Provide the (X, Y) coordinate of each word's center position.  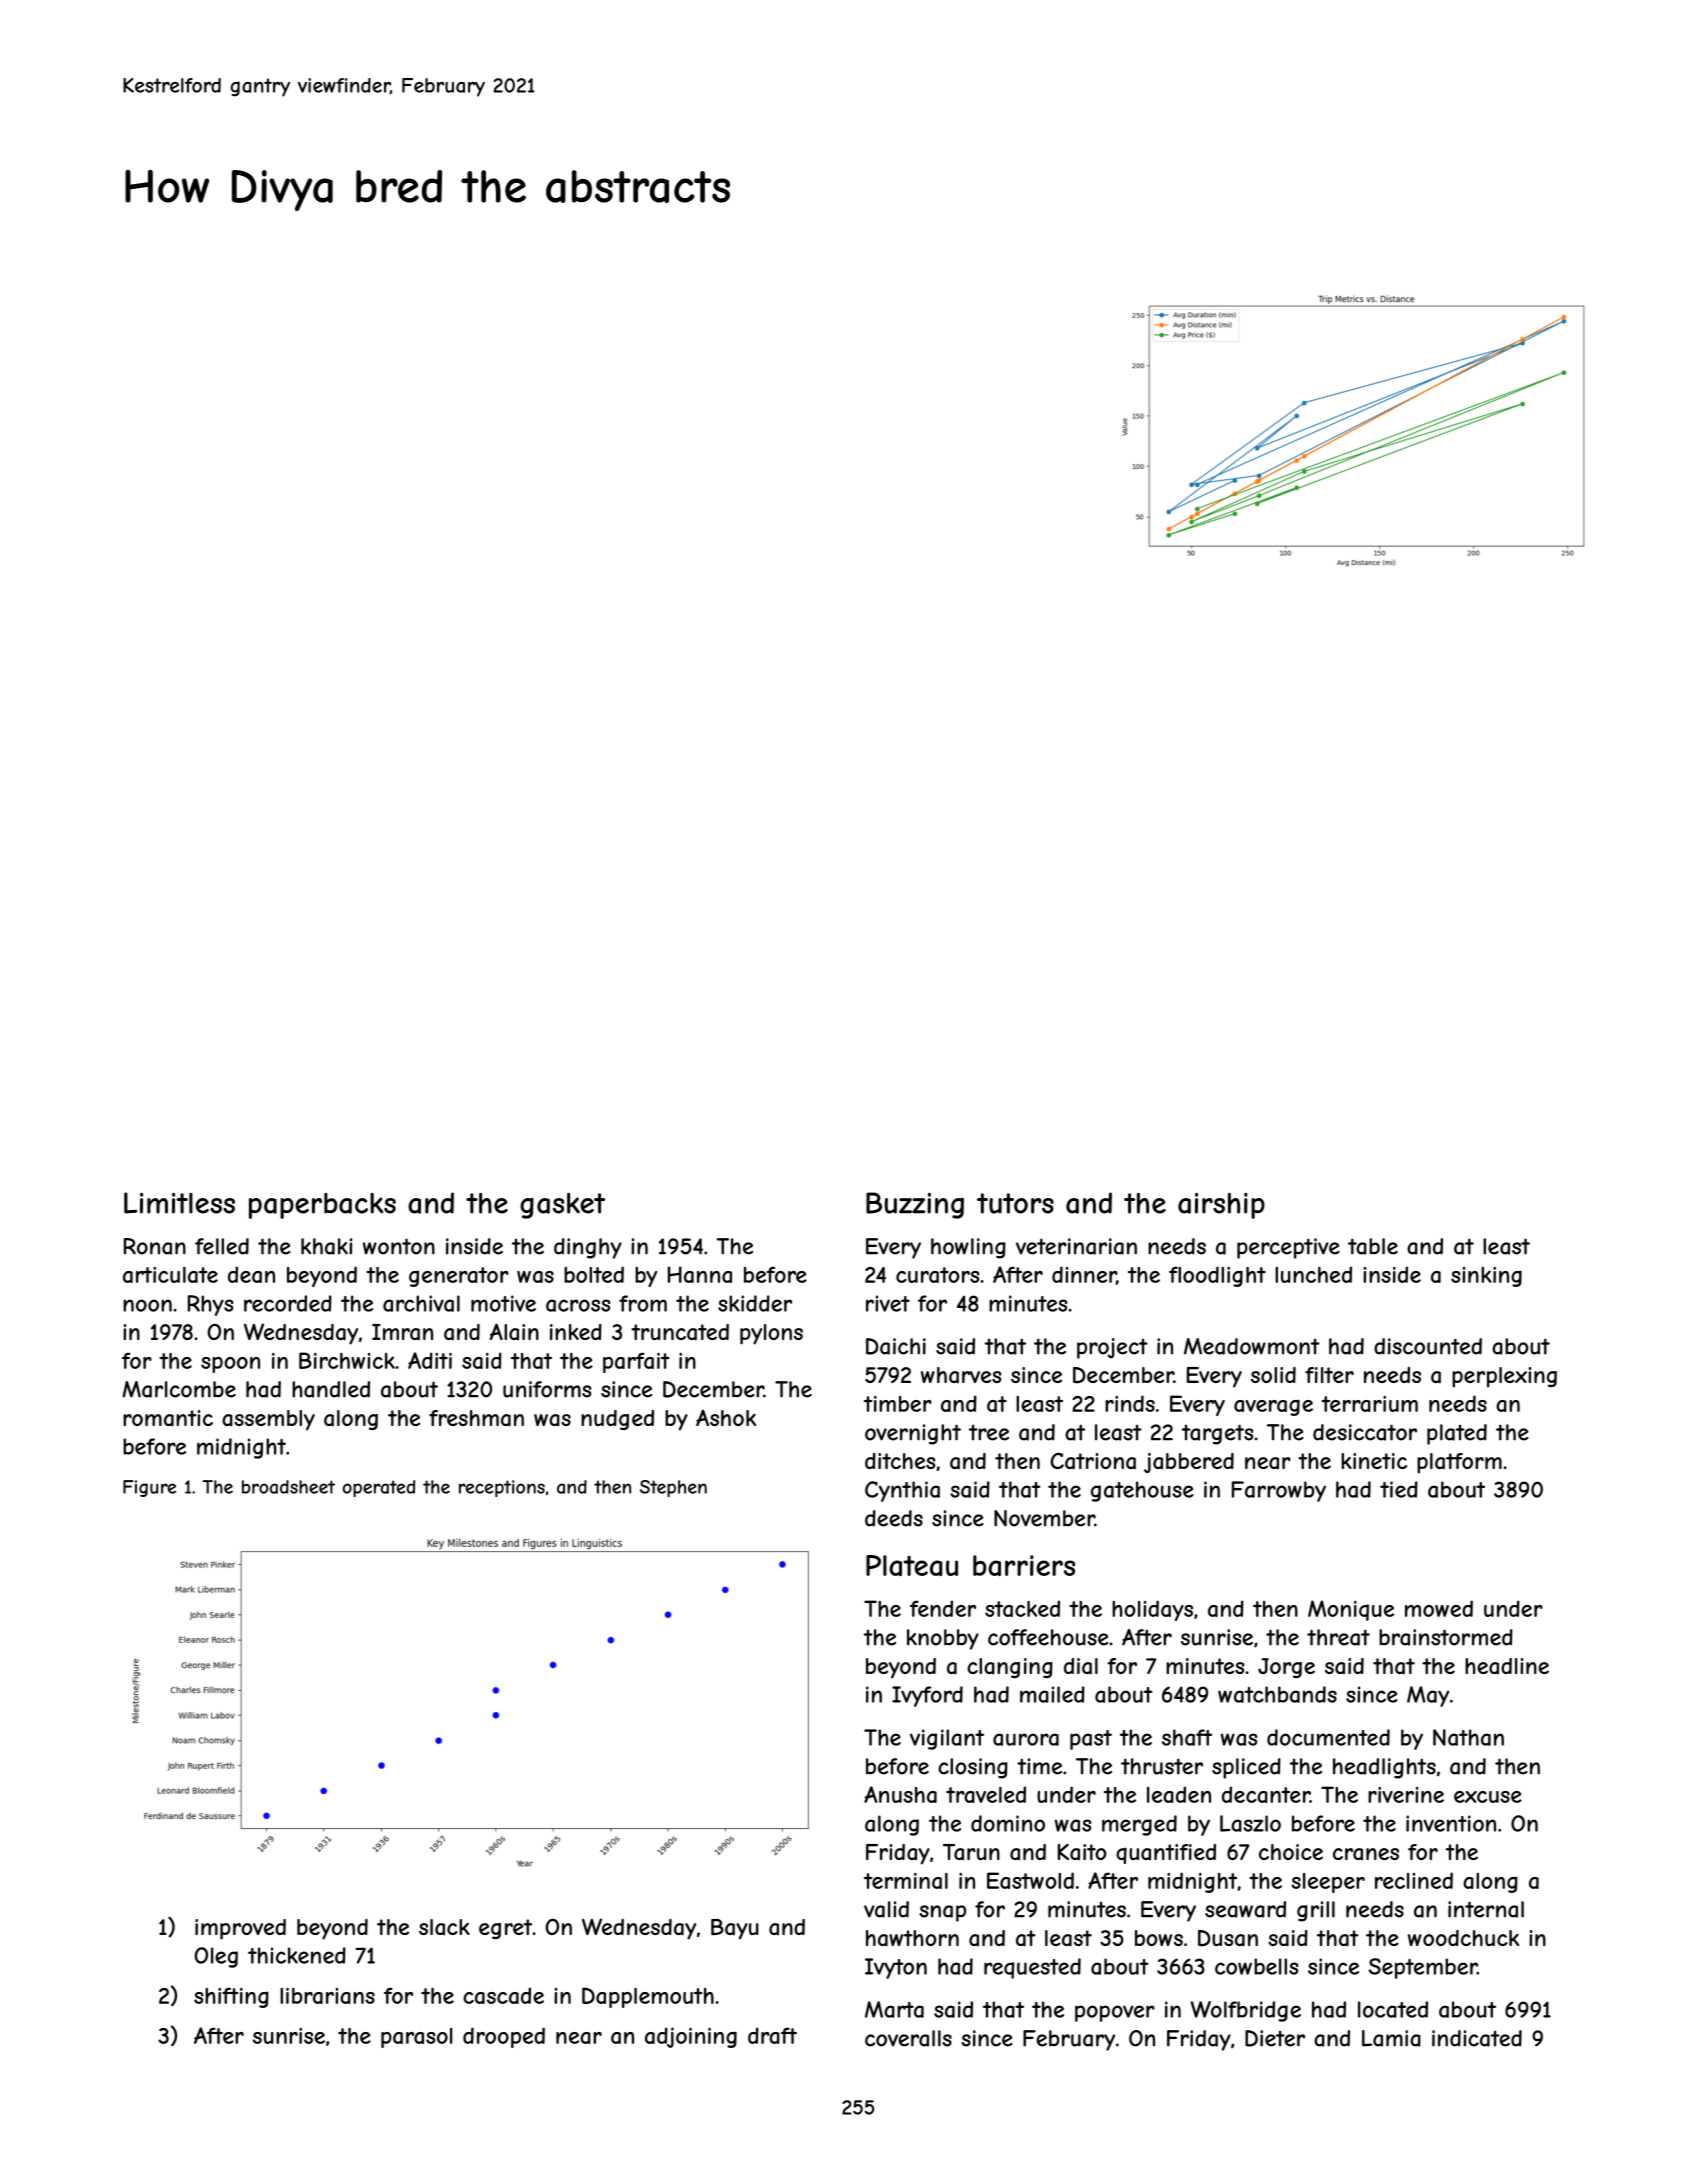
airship (1221, 1205)
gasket (562, 1206)
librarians (327, 1995)
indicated (1477, 2038)
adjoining (691, 2037)
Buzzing (915, 1205)
